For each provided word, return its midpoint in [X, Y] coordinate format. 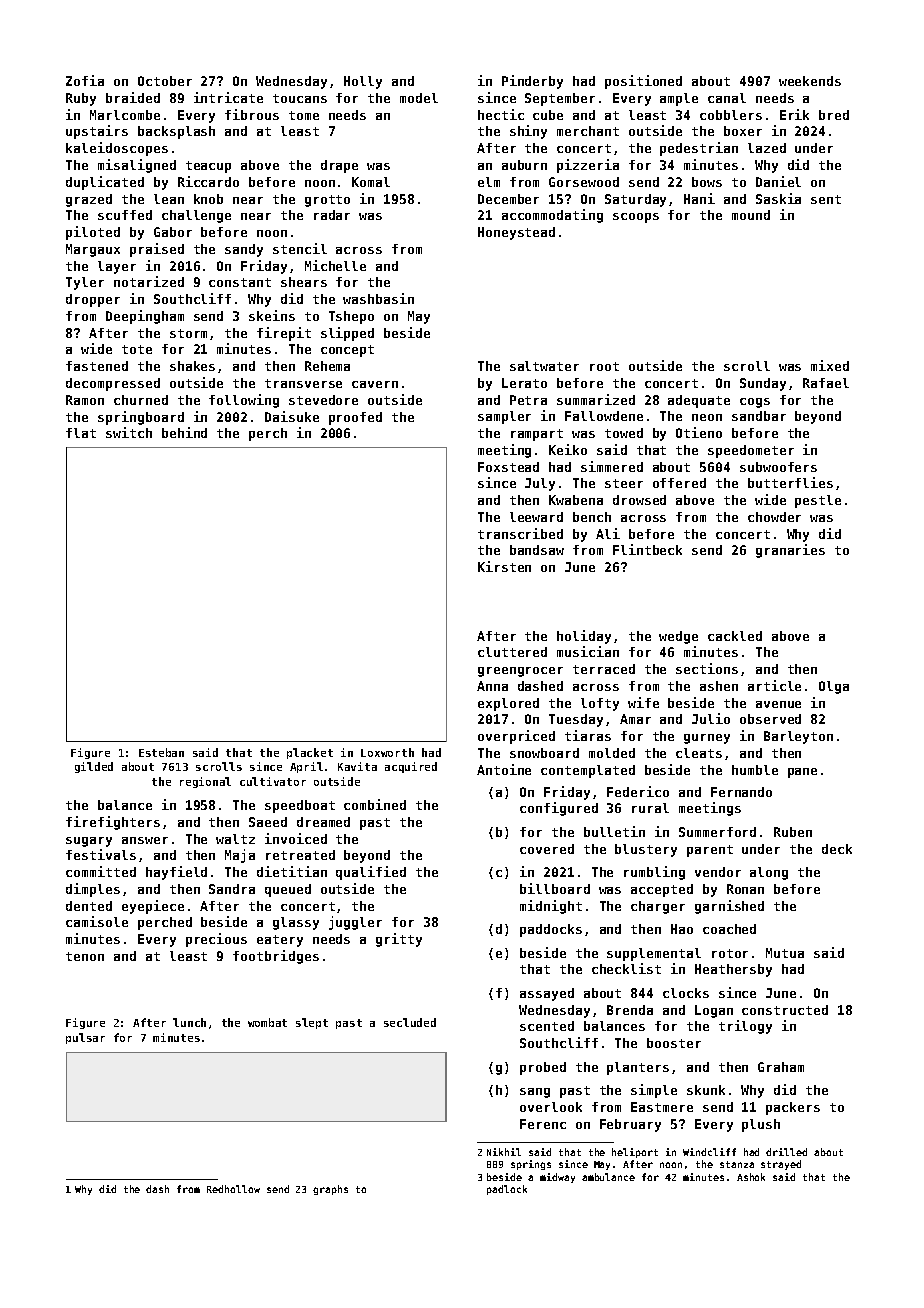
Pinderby [532, 82]
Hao [682, 929]
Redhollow [233, 1189]
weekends [810, 81]
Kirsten [504, 566]
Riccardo [208, 181]
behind [184, 432]
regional [205, 782]
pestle [818, 501]
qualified [371, 873]
